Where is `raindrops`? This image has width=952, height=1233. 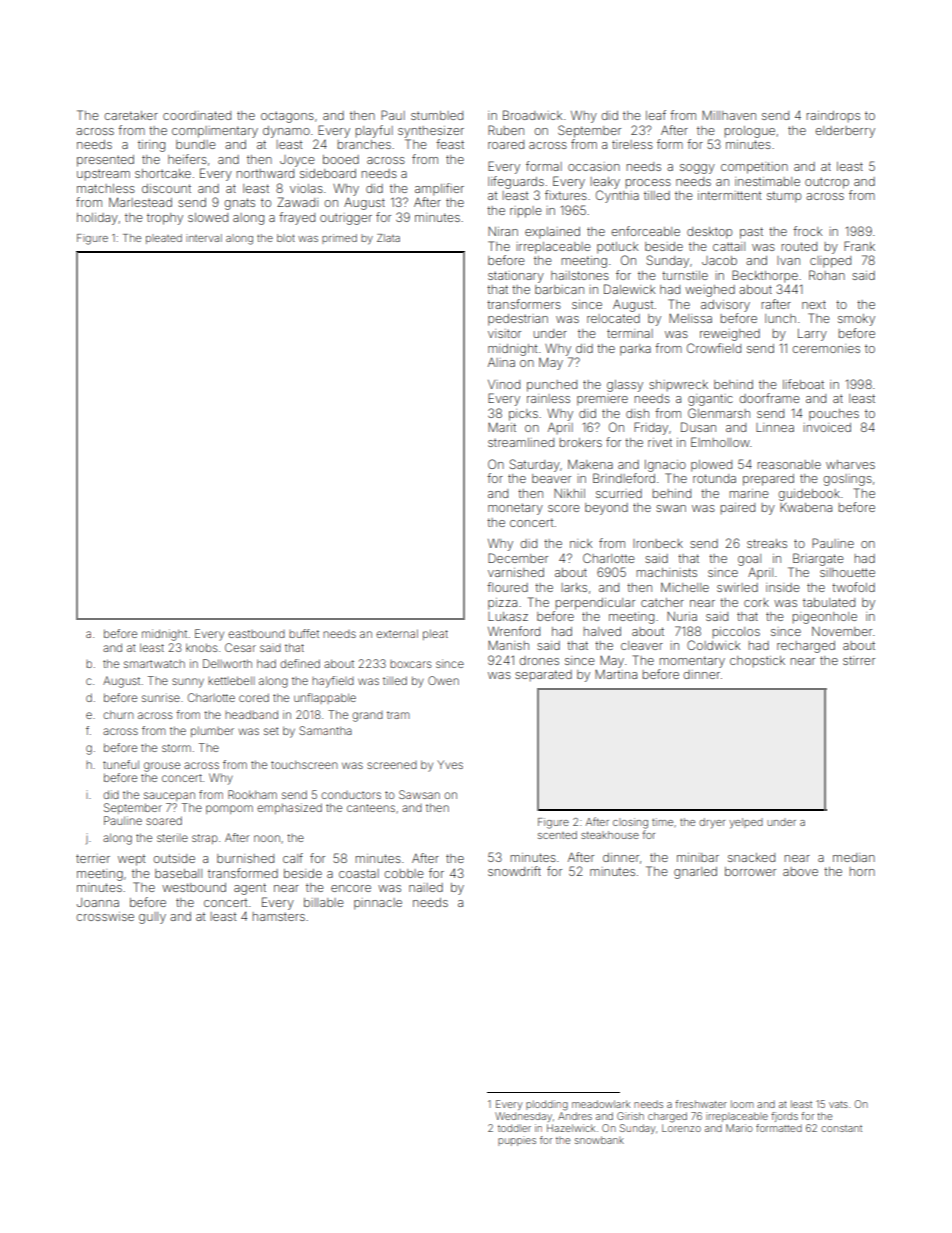
raindrops is located at coordinates (833, 116).
